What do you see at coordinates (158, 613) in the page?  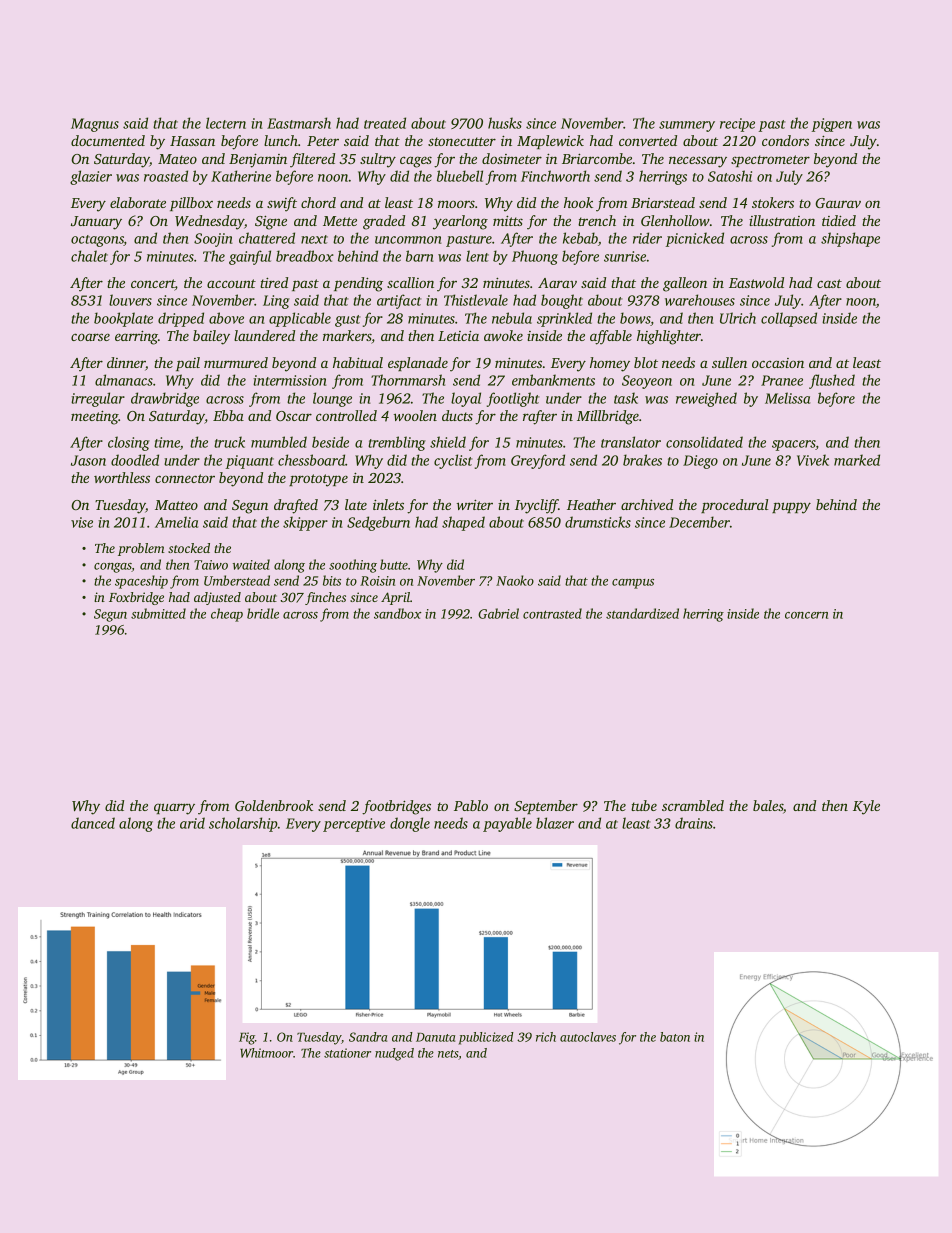 I see `submitted` at bounding box center [158, 613].
